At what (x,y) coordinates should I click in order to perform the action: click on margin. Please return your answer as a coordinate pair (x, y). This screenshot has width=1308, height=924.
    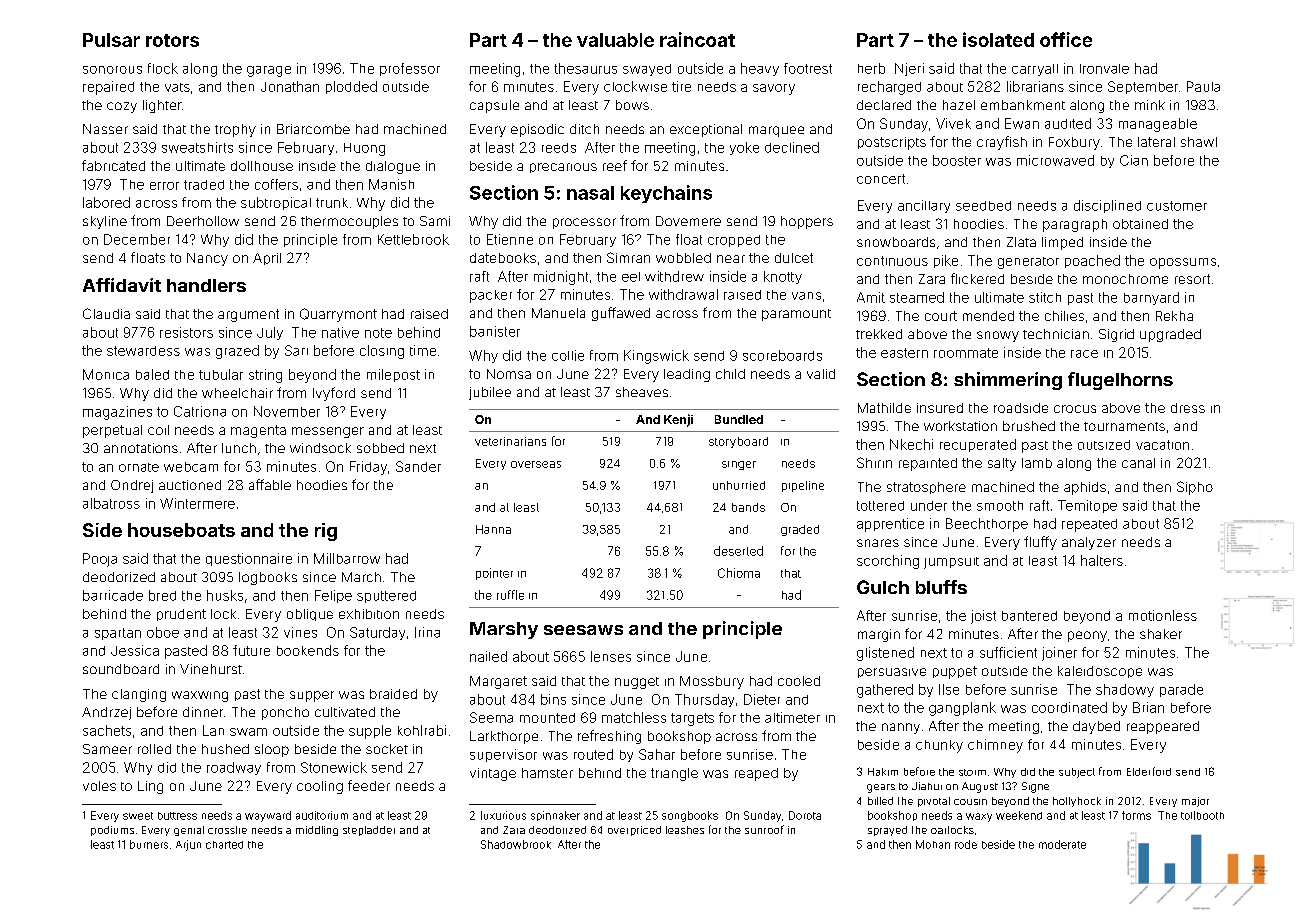
    Looking at the image, I should click on (879, 635).
